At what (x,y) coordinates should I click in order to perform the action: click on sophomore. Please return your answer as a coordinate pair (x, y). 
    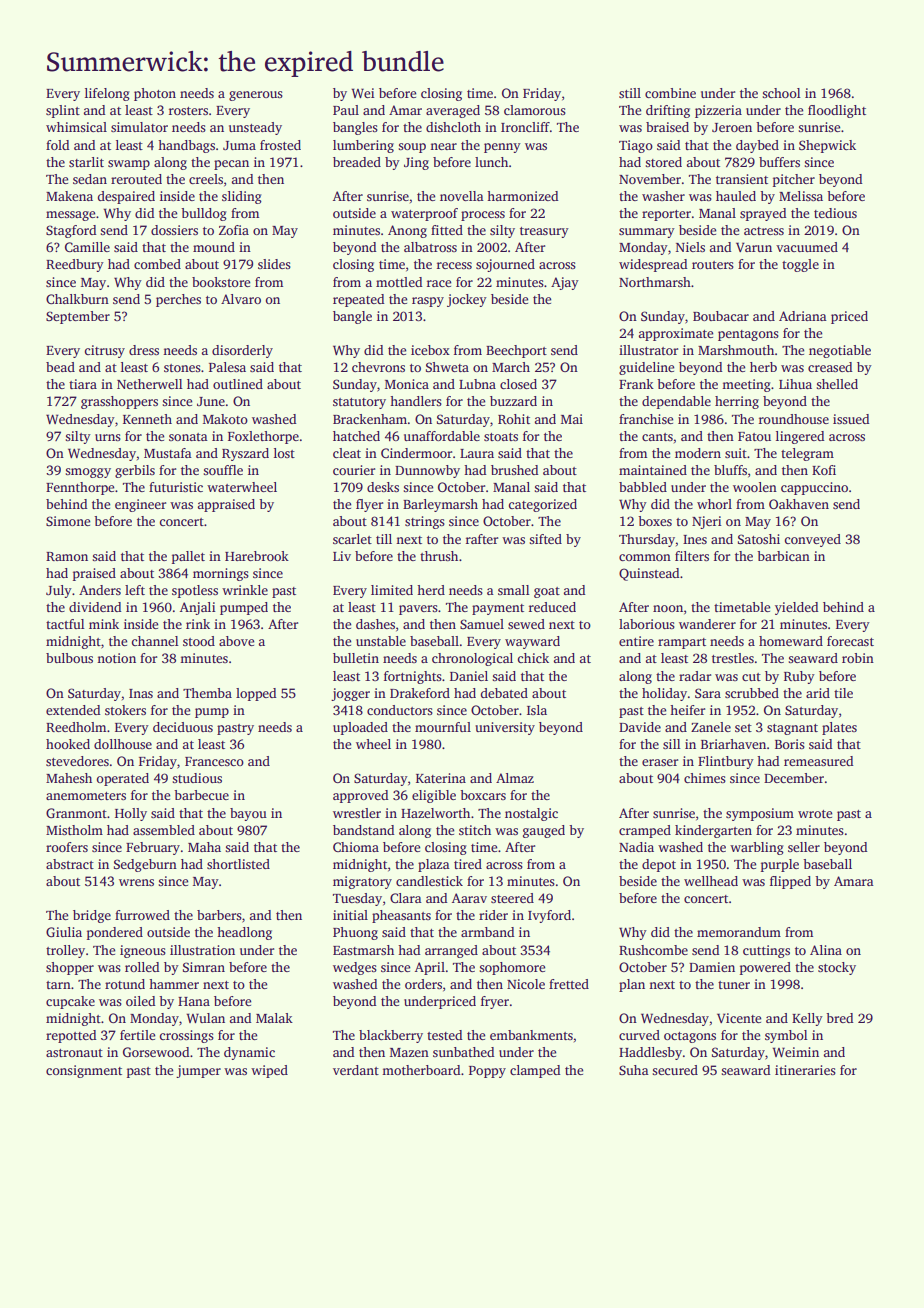
    Looking at the image, I should click on (512, 968).
